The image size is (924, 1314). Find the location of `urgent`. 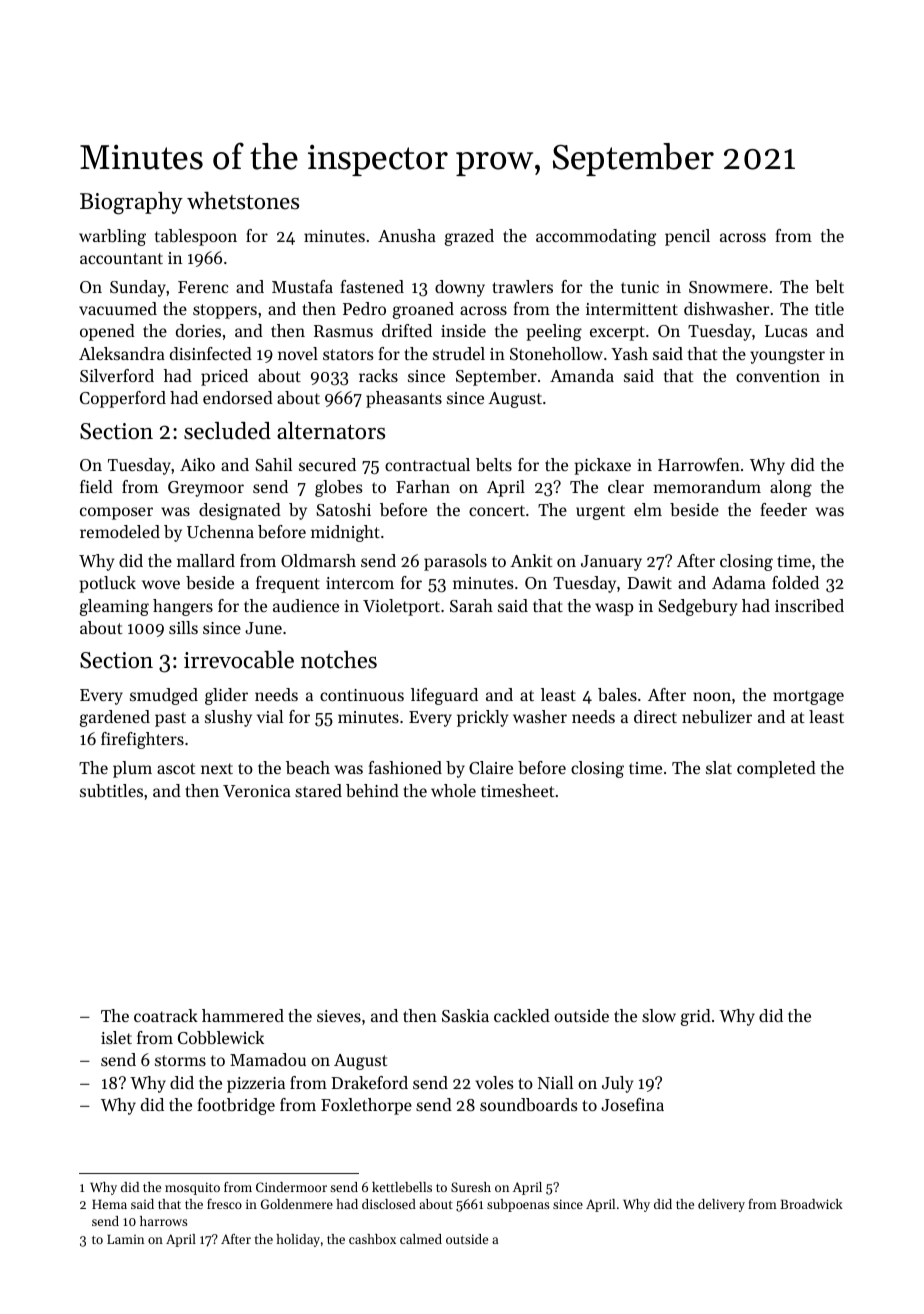

urgent is located at coordinates (600, 512).
